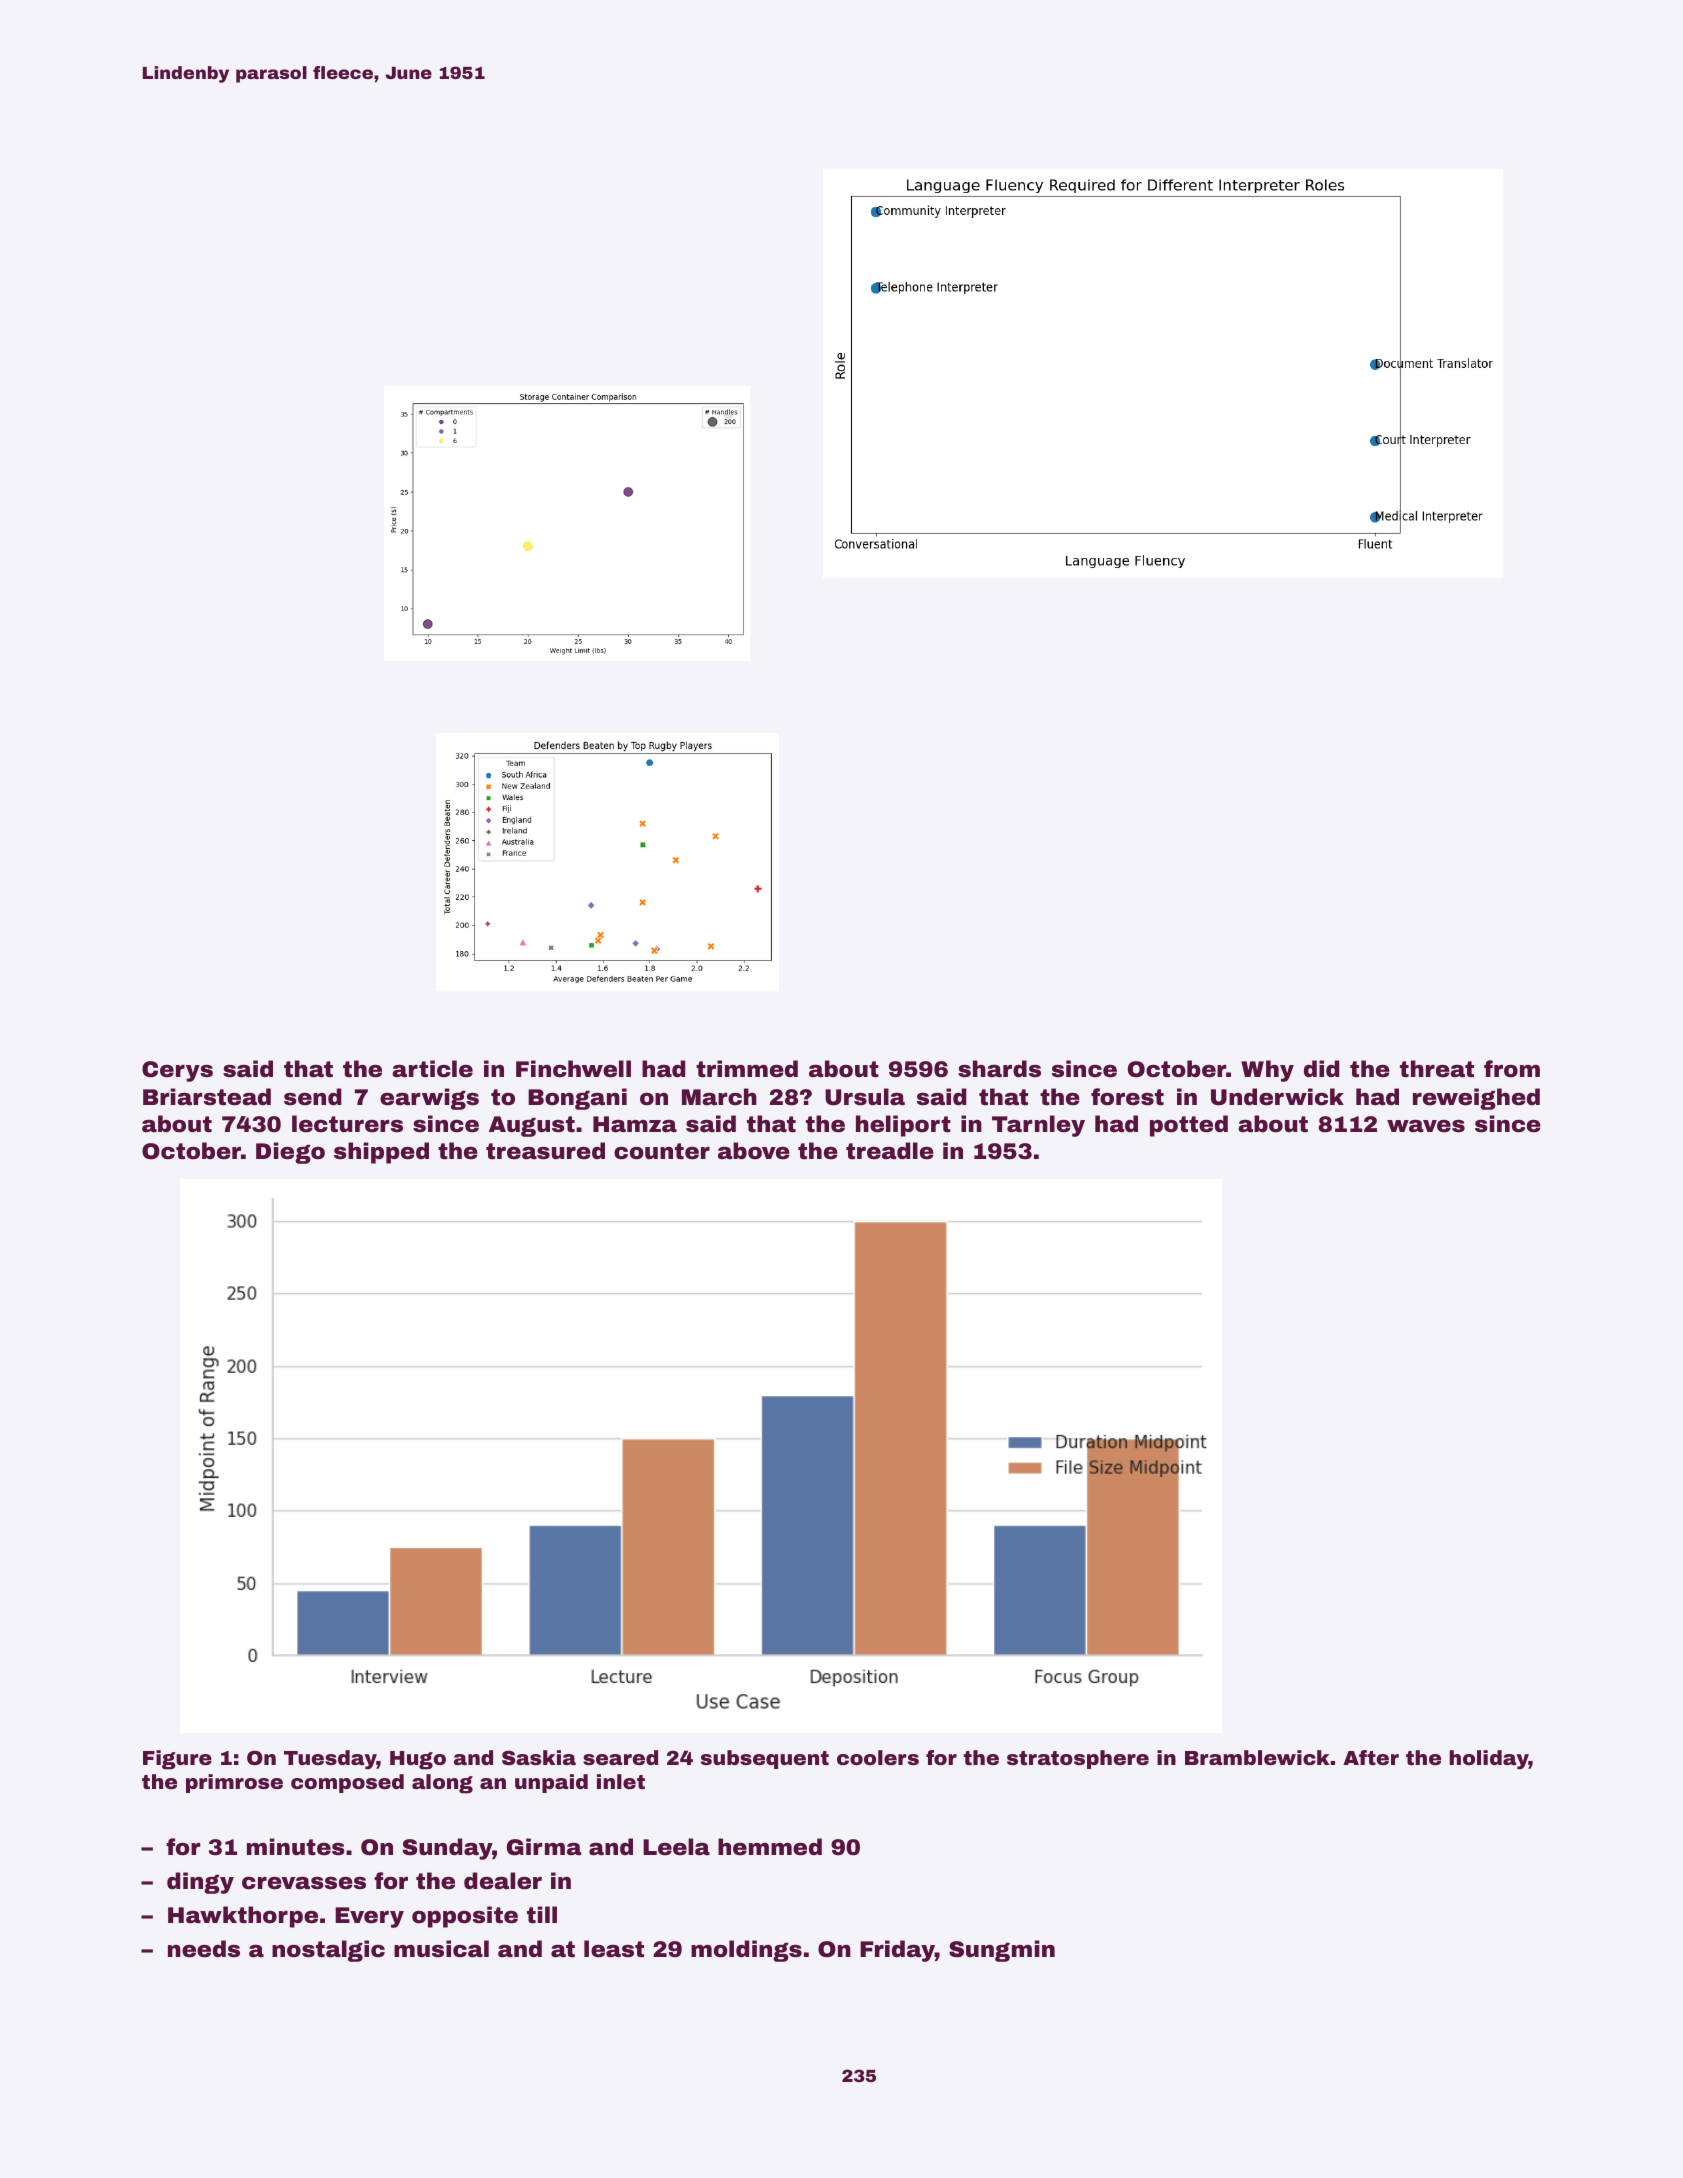 The image size is (1683, 2178). I want to click on holiday, so click(1489, 1760).
